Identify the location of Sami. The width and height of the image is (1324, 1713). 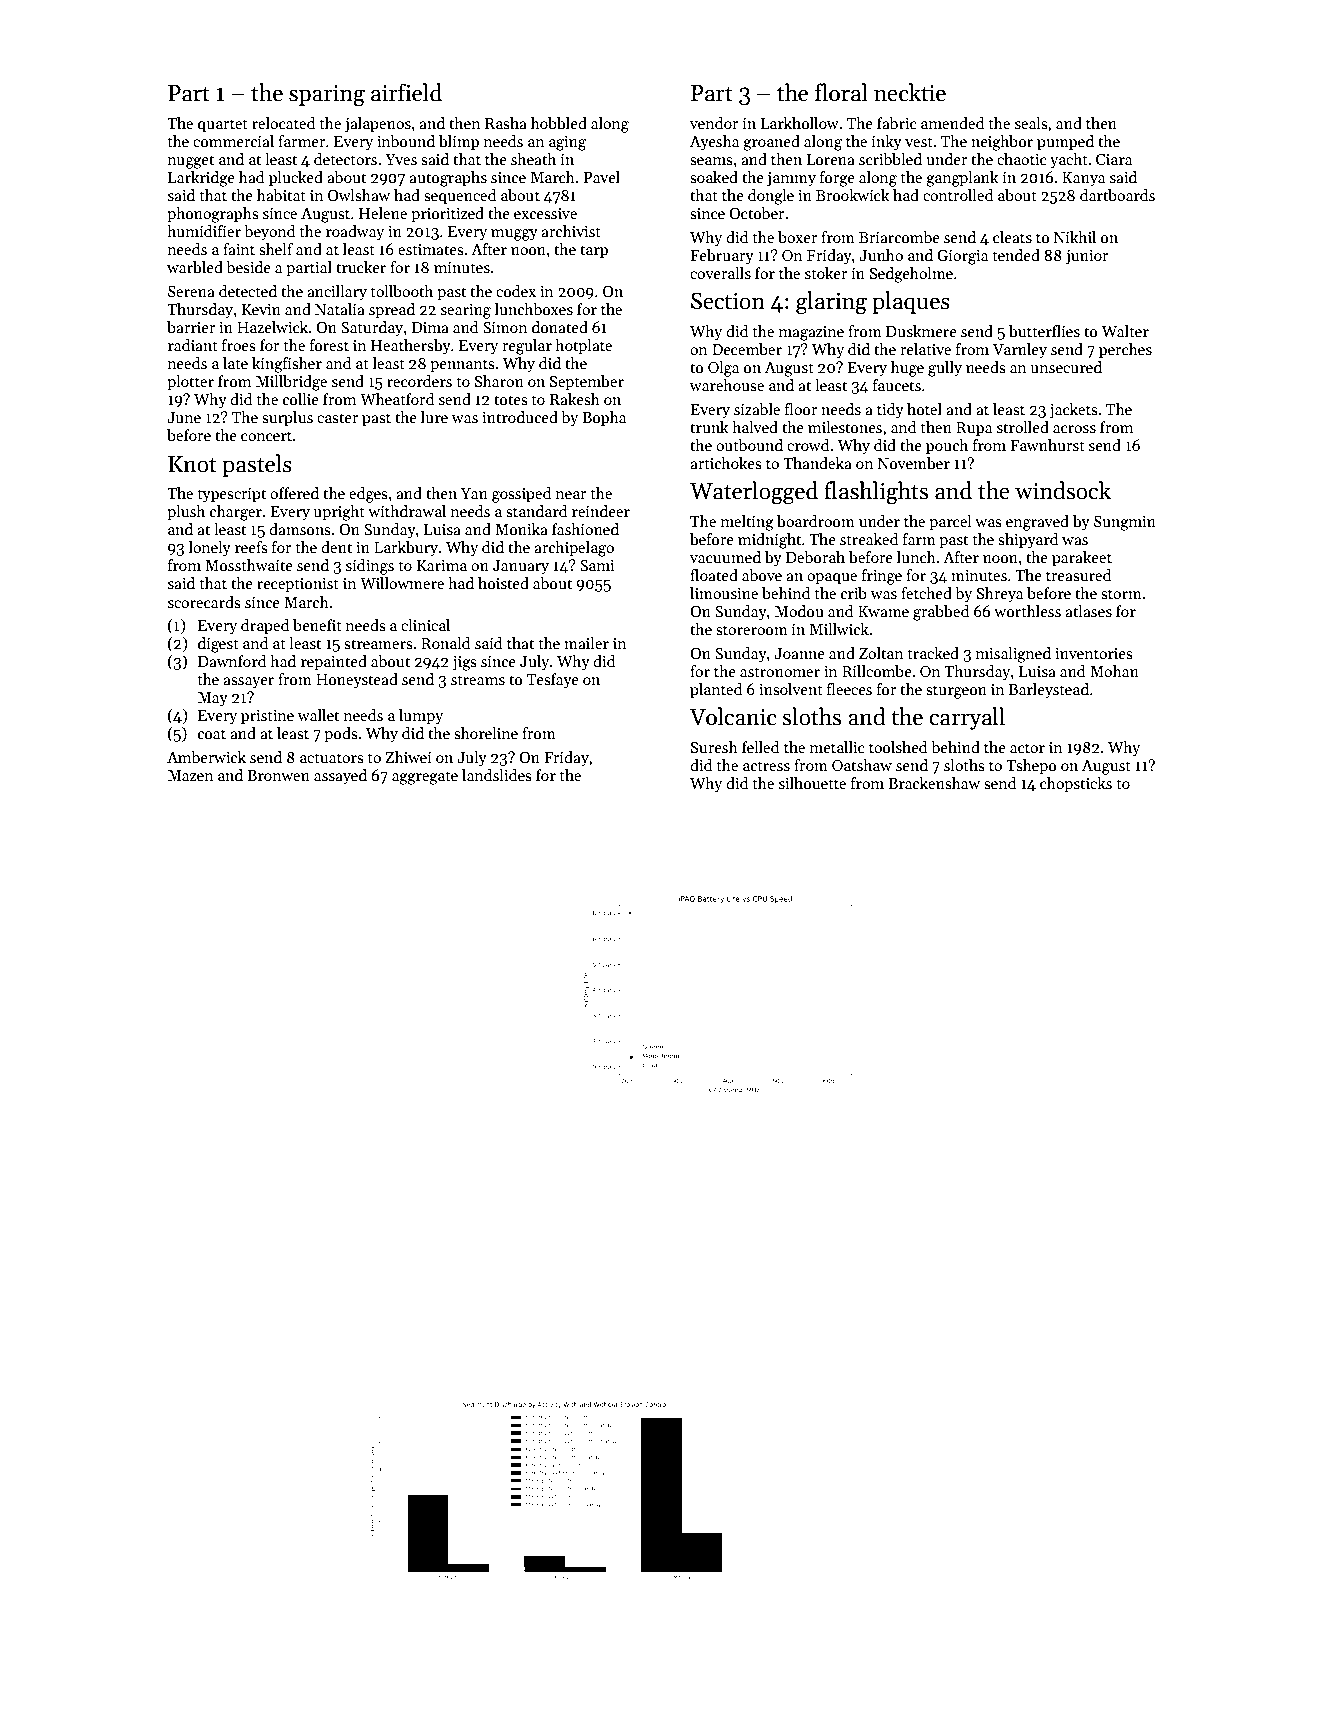
(597, 566).
